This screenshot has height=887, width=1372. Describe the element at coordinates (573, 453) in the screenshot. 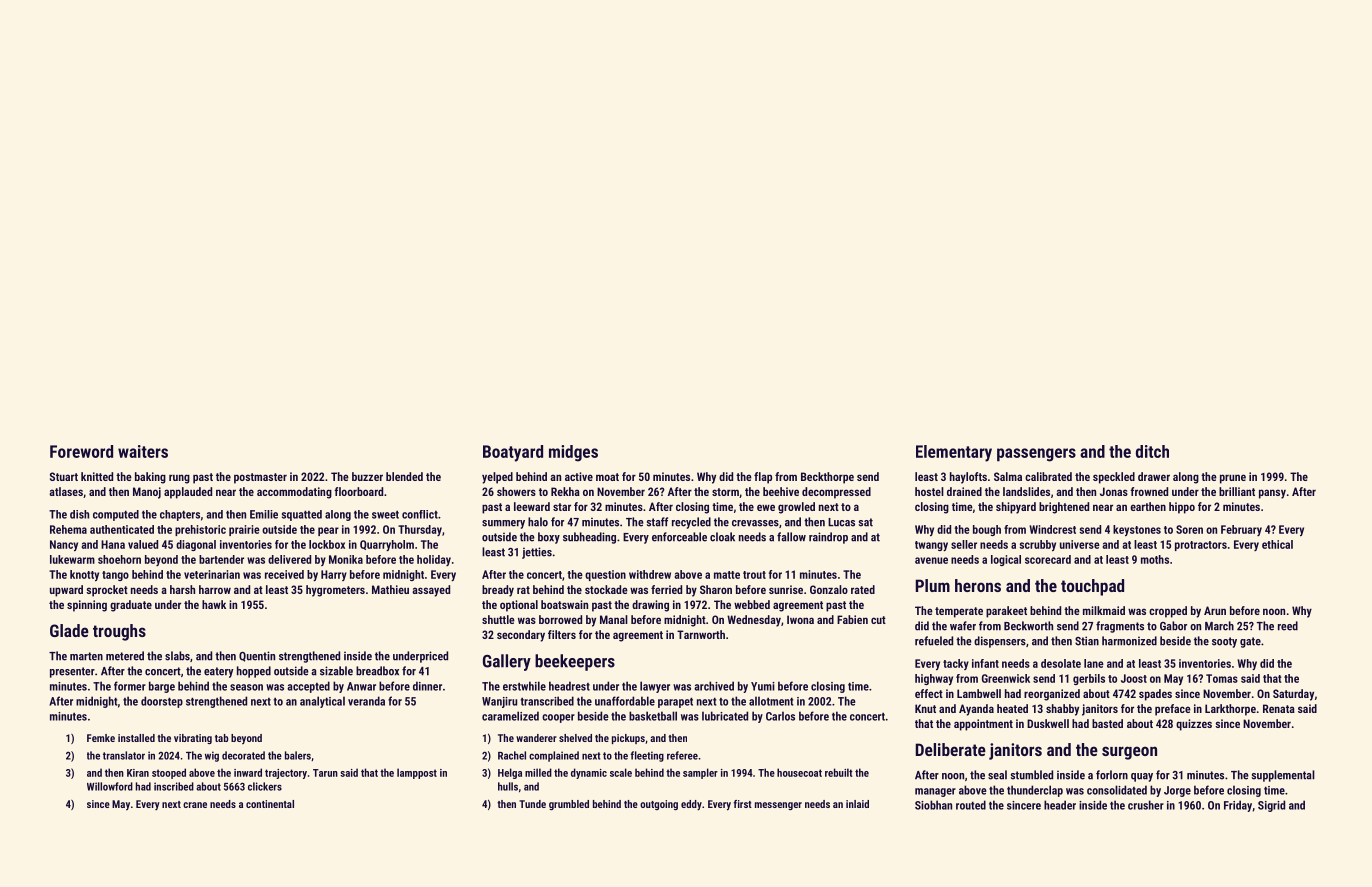

I see `midges` at that location.
